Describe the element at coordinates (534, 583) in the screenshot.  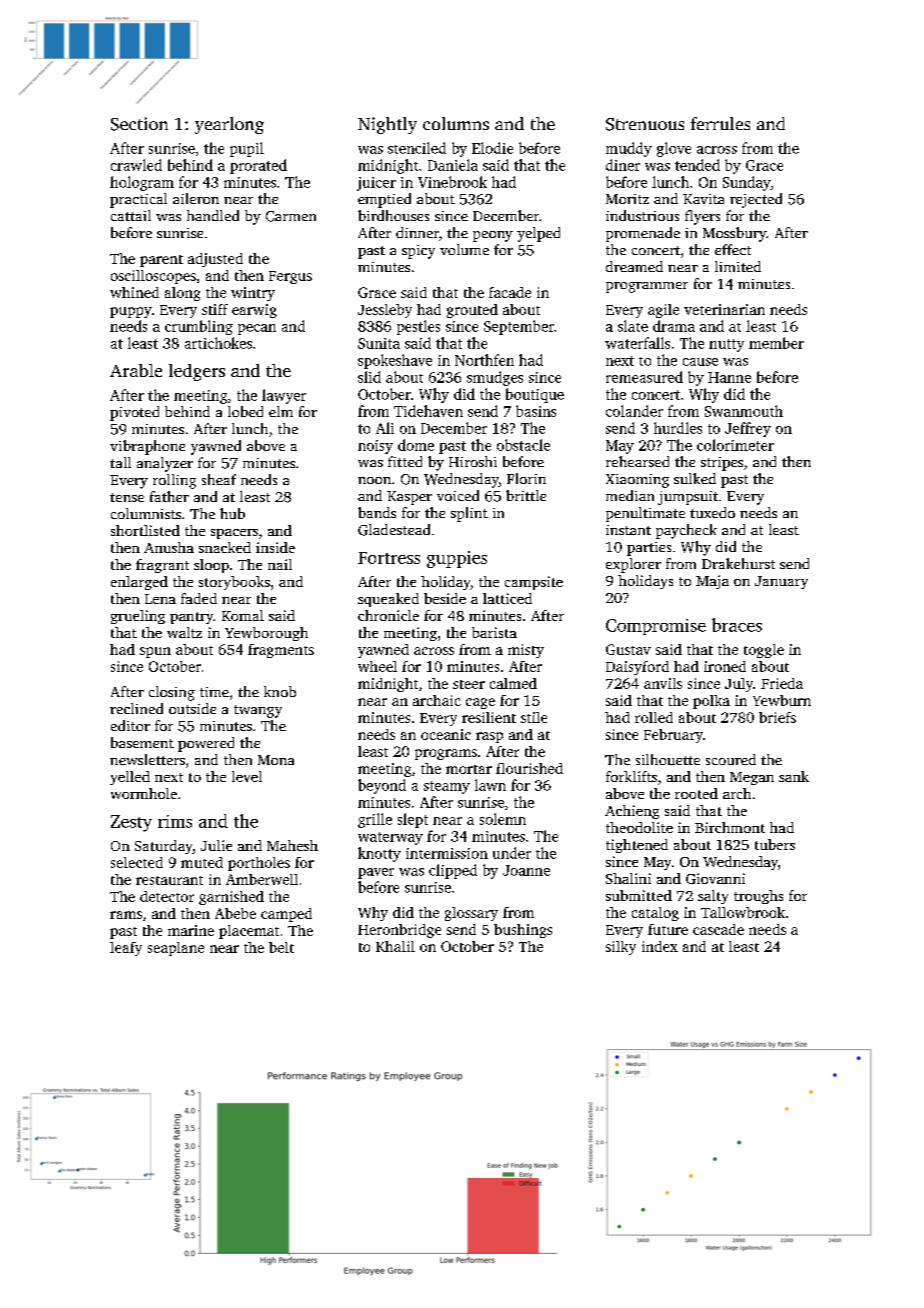
I see `campsite` at that location.
